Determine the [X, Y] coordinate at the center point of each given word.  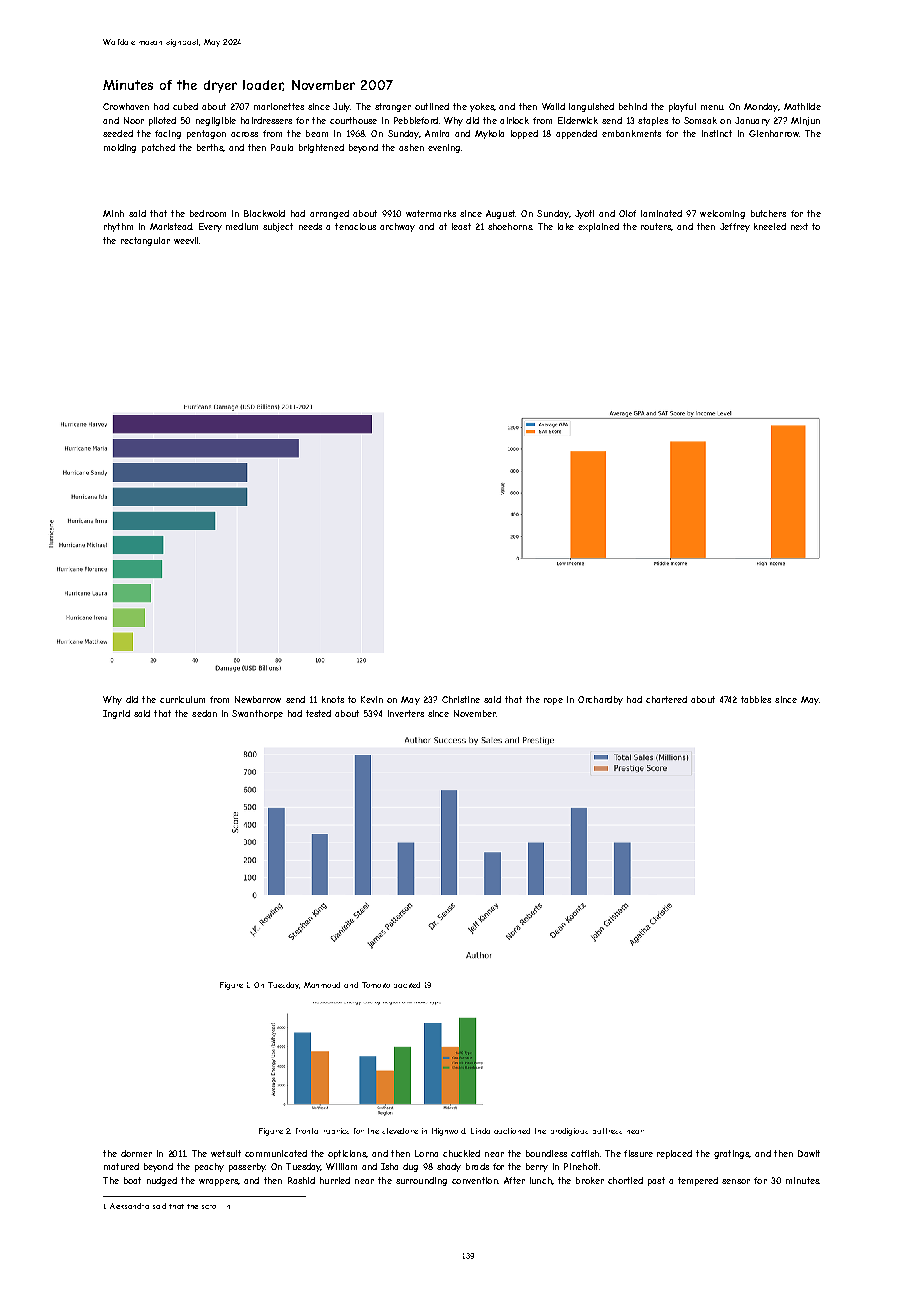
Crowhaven [126, 106]
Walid [553, 106]
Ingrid [116, 714]
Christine [461, 699]
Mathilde [802, 106]
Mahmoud [322, 985]
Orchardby [600, 700]
